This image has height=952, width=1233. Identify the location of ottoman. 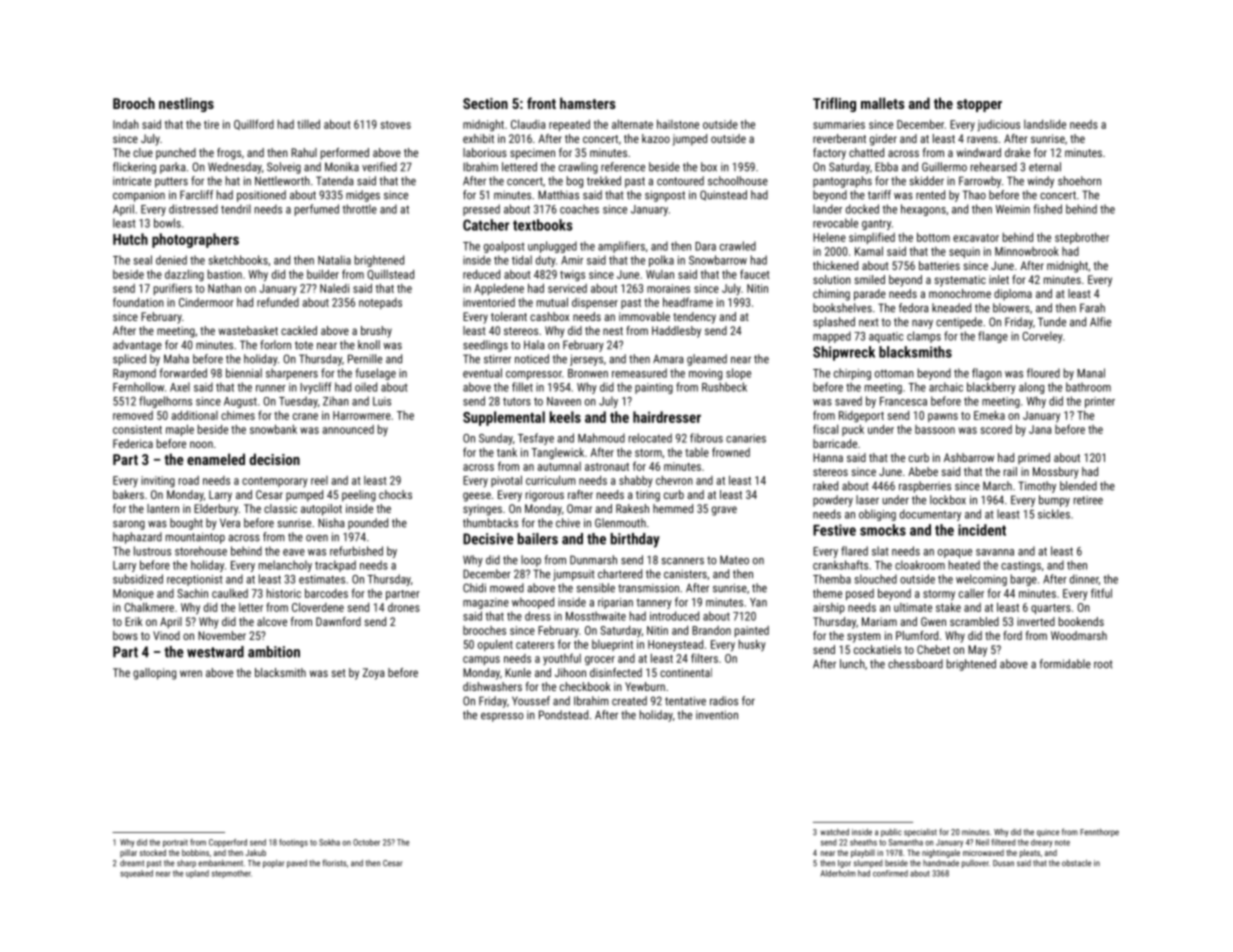
(894, 373).
